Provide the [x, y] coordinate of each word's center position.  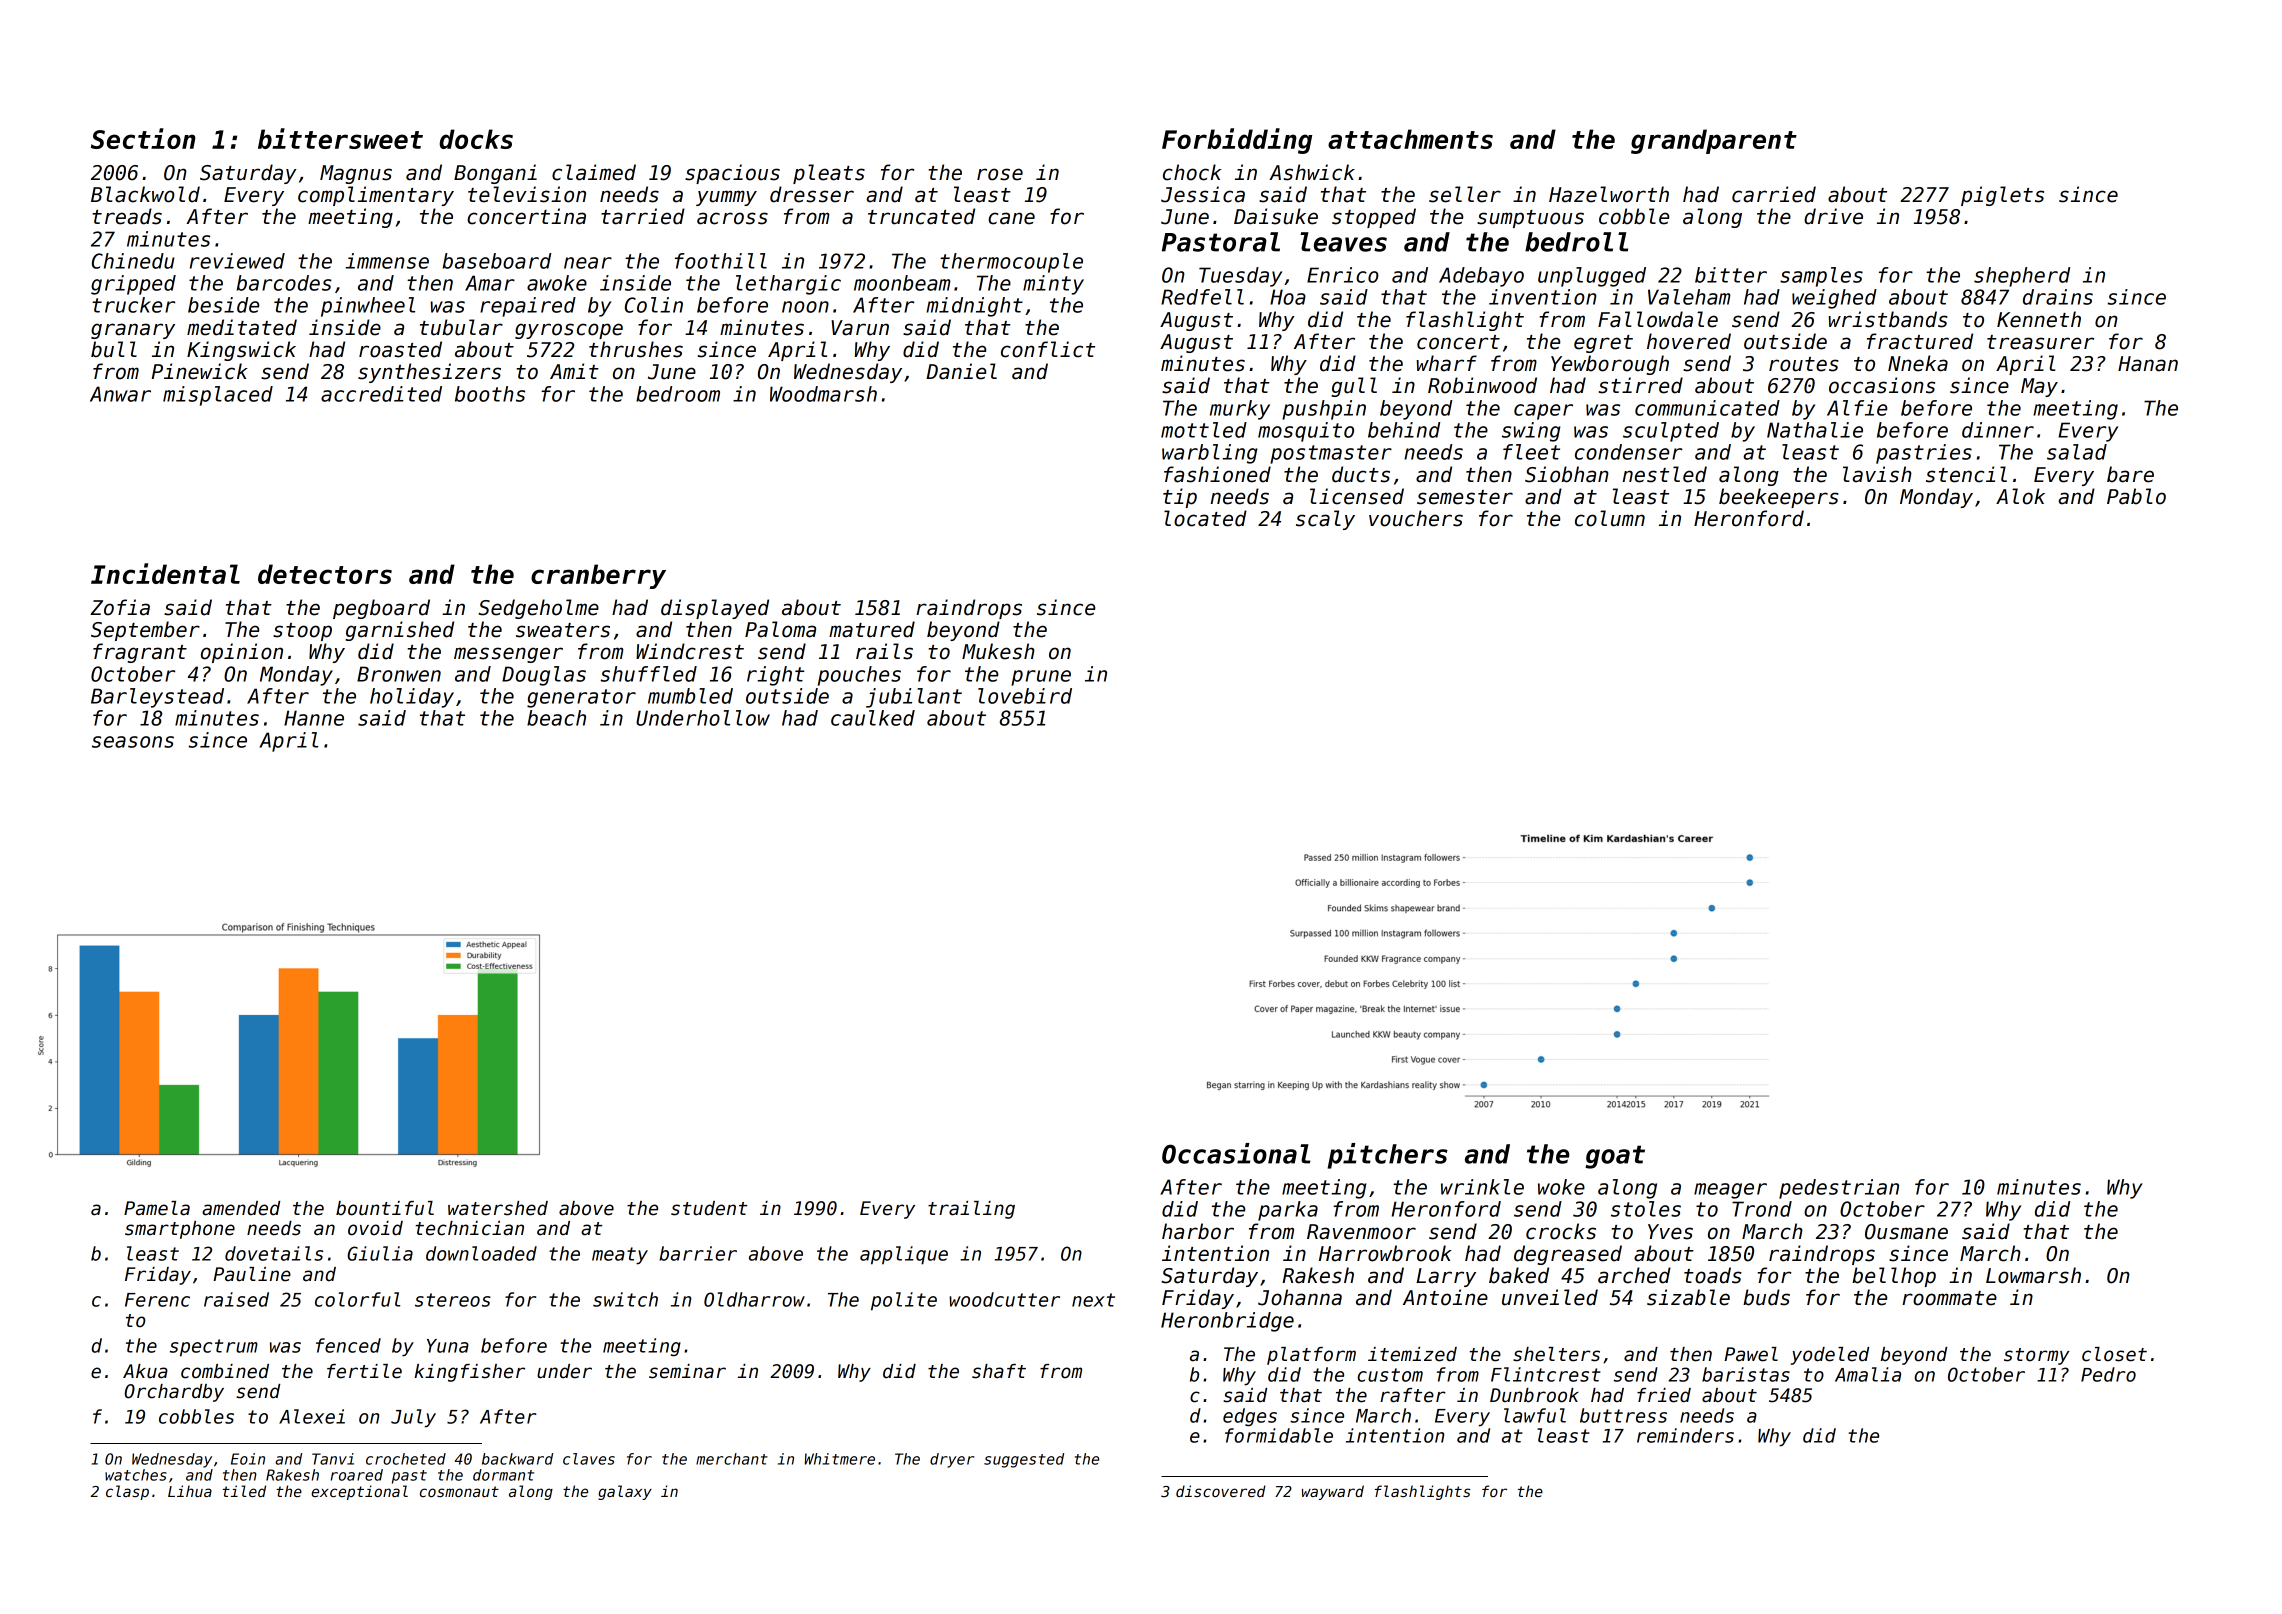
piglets [2002, 196]
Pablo [2136, 496]
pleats [829, 174]
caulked [873, 718]
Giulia [380, 1253]
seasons [133, 742]
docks [476, 139]
